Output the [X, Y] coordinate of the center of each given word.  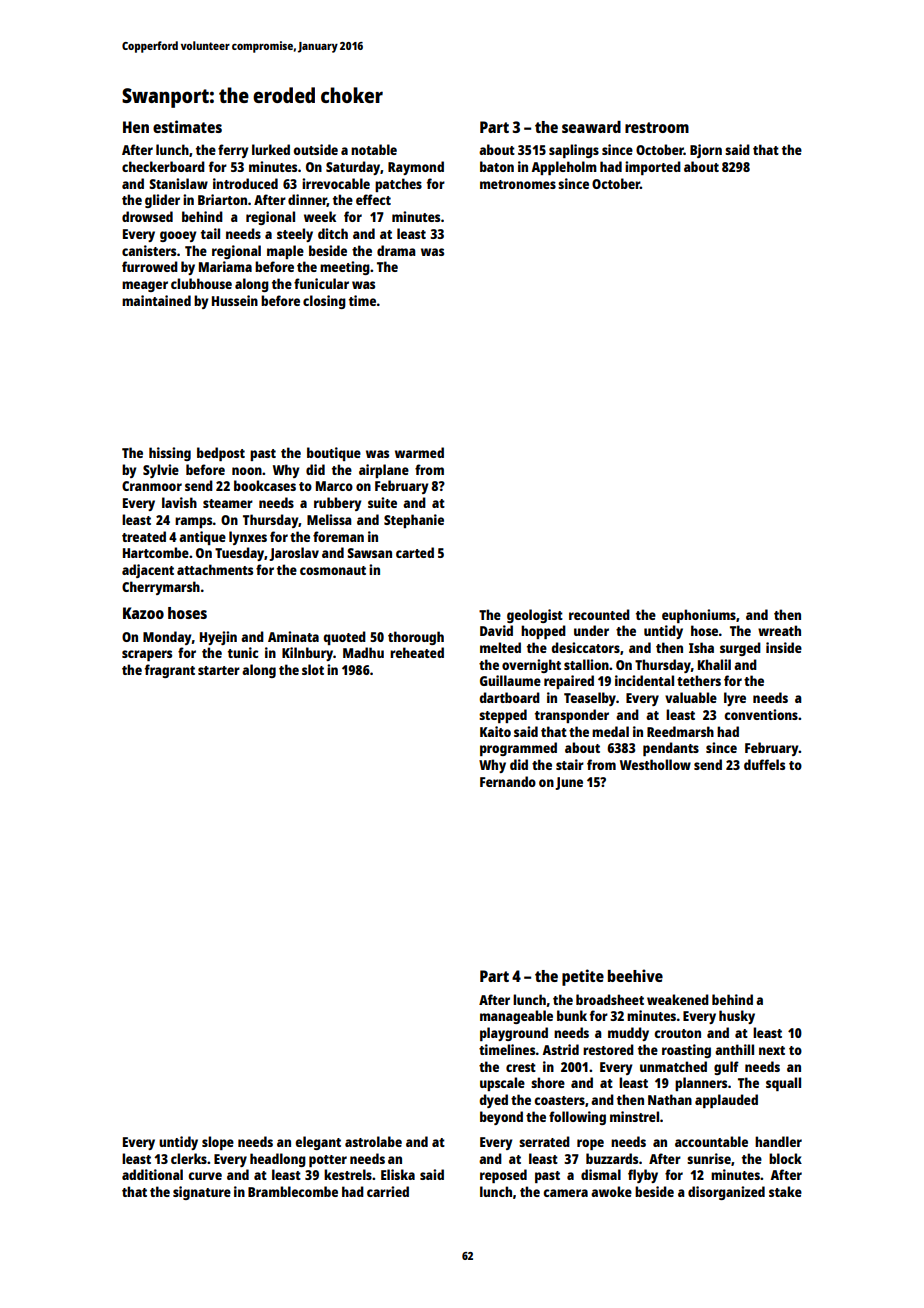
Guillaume [510, 680]
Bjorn [706, 151]
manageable [516, 1017]
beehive [635, 975]
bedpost [221, 454]
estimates [187, 126]
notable [374, 149]
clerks [189, 1158]
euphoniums [699, 616]
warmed [419, 452]
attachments [215, 569]
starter [219, 670]
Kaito [495, 731]
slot [313, 669]
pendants [671, 749]
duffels [764, 764]
